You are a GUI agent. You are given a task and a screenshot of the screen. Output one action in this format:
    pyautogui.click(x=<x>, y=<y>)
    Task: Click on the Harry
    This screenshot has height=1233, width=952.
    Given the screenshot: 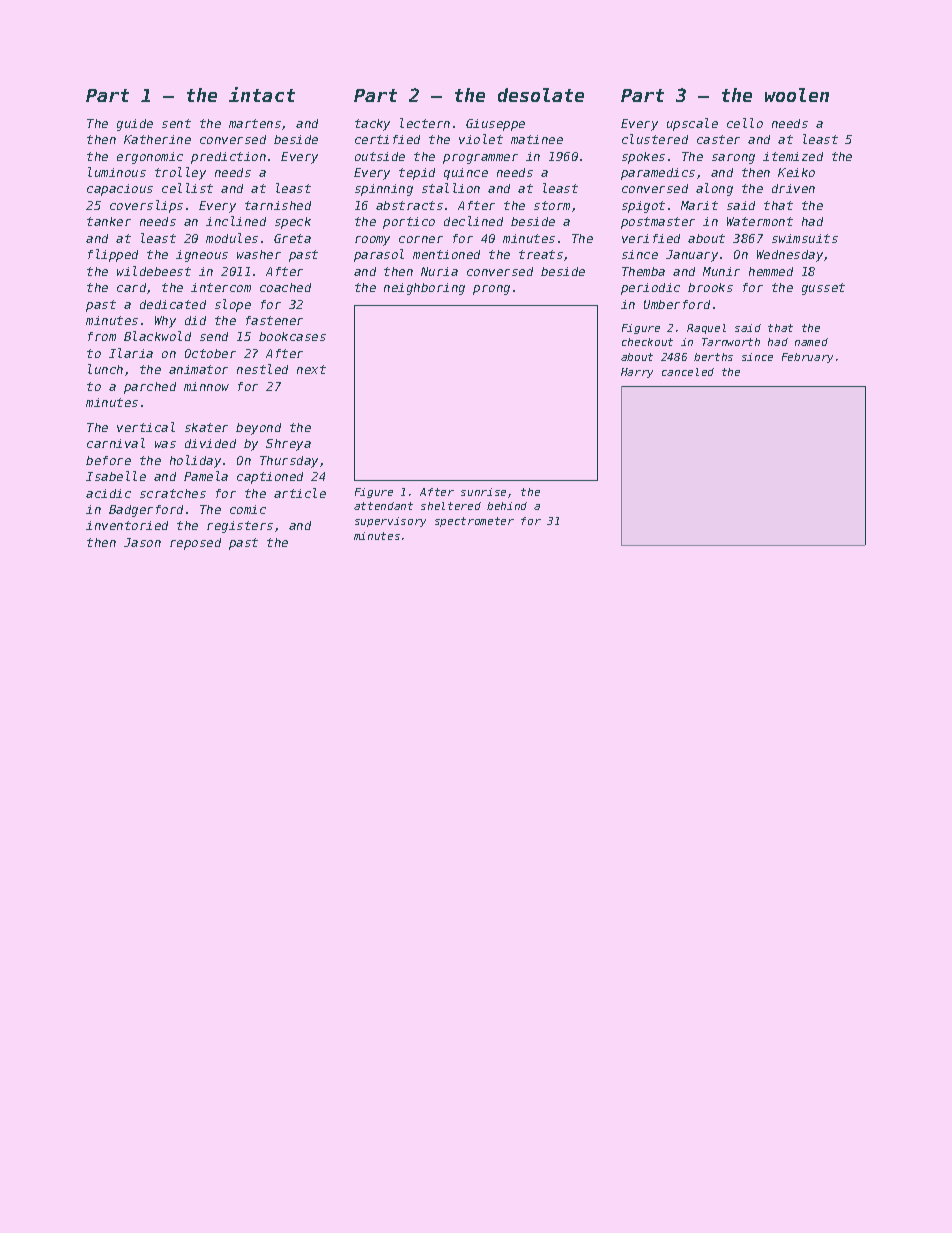 What is the action you would take?
    pyautogui.click(x=637, y=373)
